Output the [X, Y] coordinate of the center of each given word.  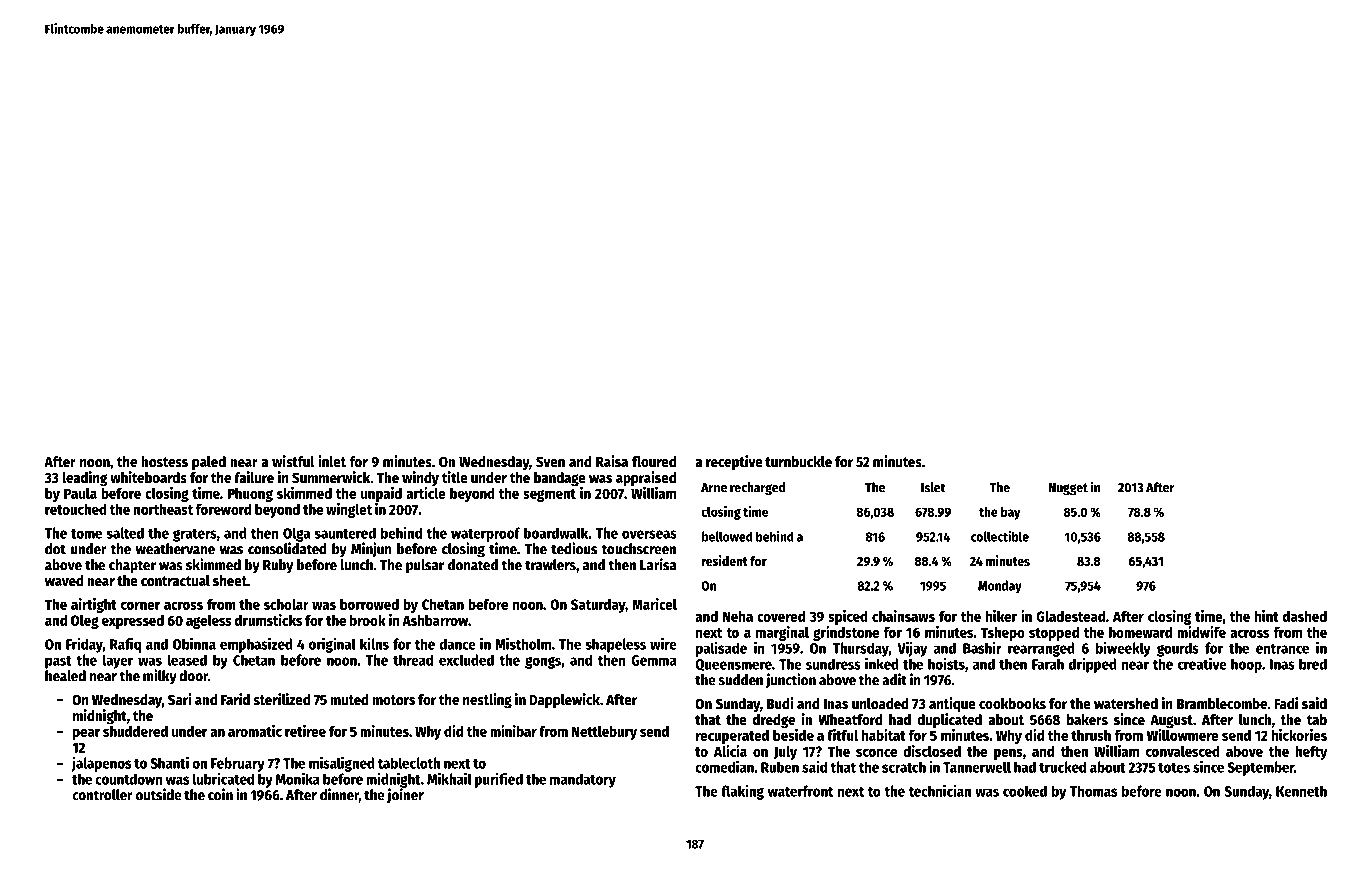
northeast [163, 509]
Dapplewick [564, 700]
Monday [1000, 587]
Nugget [1068, 489]
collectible [1000, 536]
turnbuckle [798, 461]
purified [499, 780]
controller [102, 795]
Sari [180, 699]
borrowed [369, 604]
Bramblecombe [1222, 703]
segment [549, 495]
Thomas [1093, 791]
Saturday [598, 606]
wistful [293, 461]
